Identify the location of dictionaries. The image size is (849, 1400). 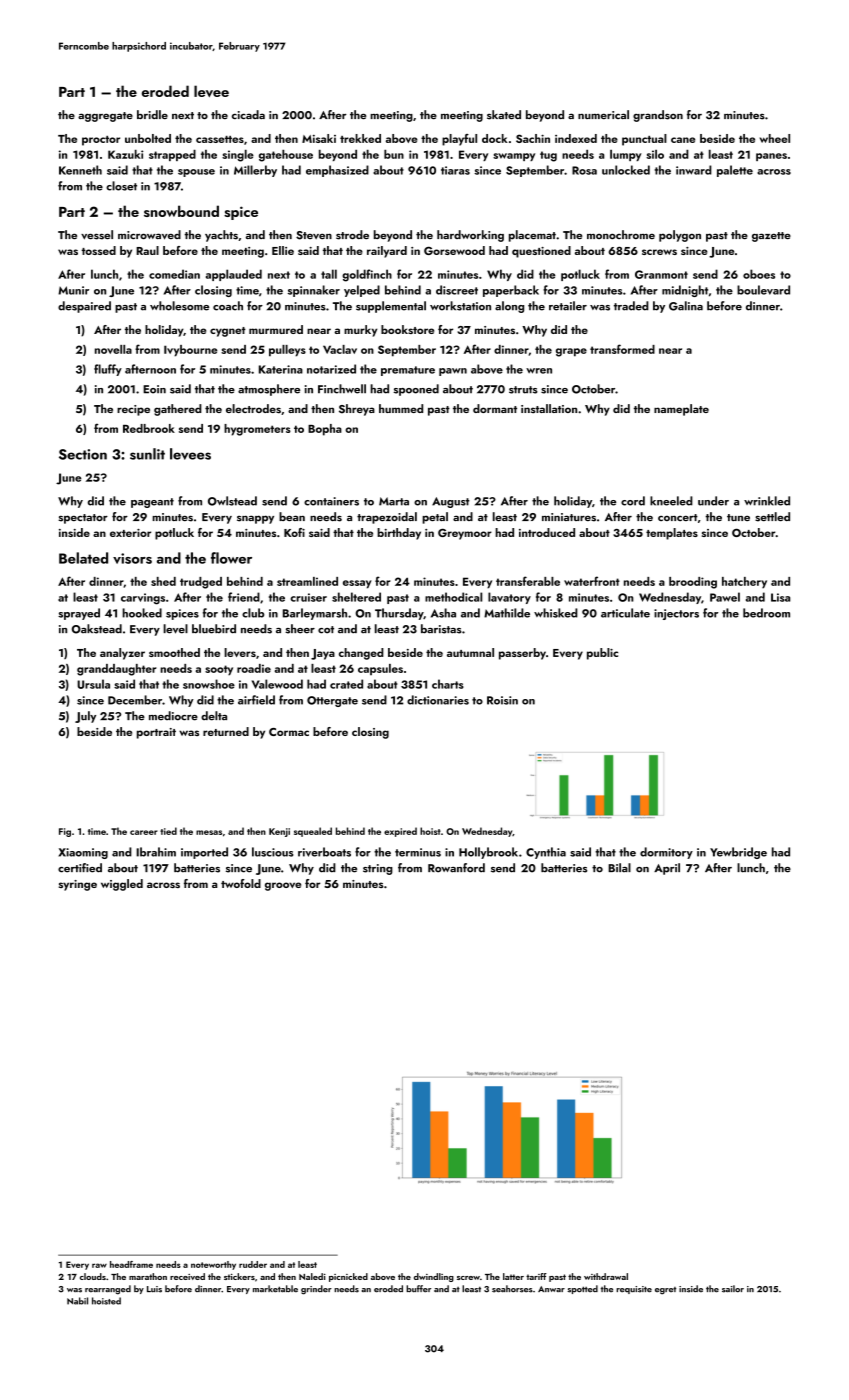
(438, 700).
